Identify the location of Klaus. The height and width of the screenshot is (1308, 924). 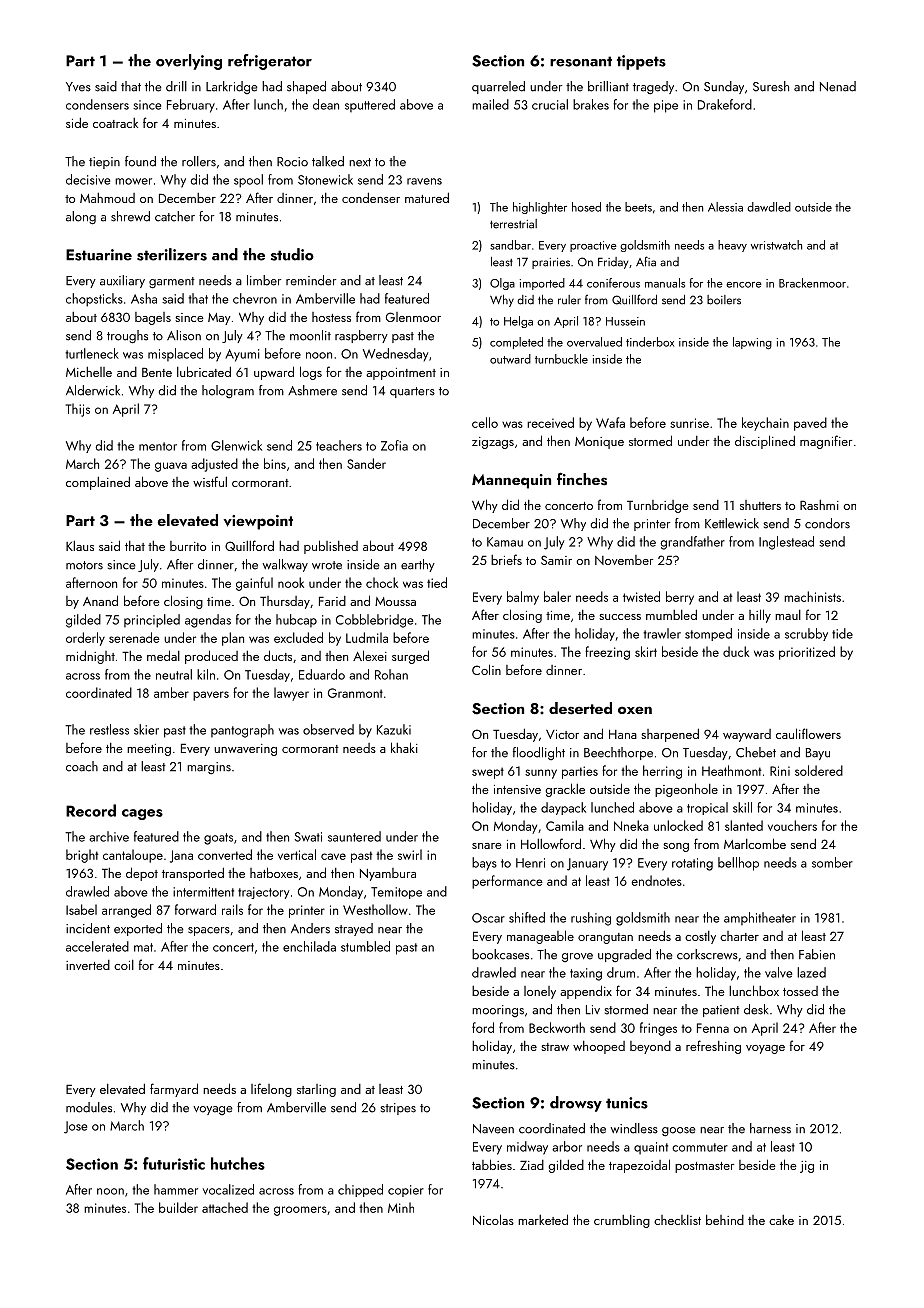
(80, 546).
